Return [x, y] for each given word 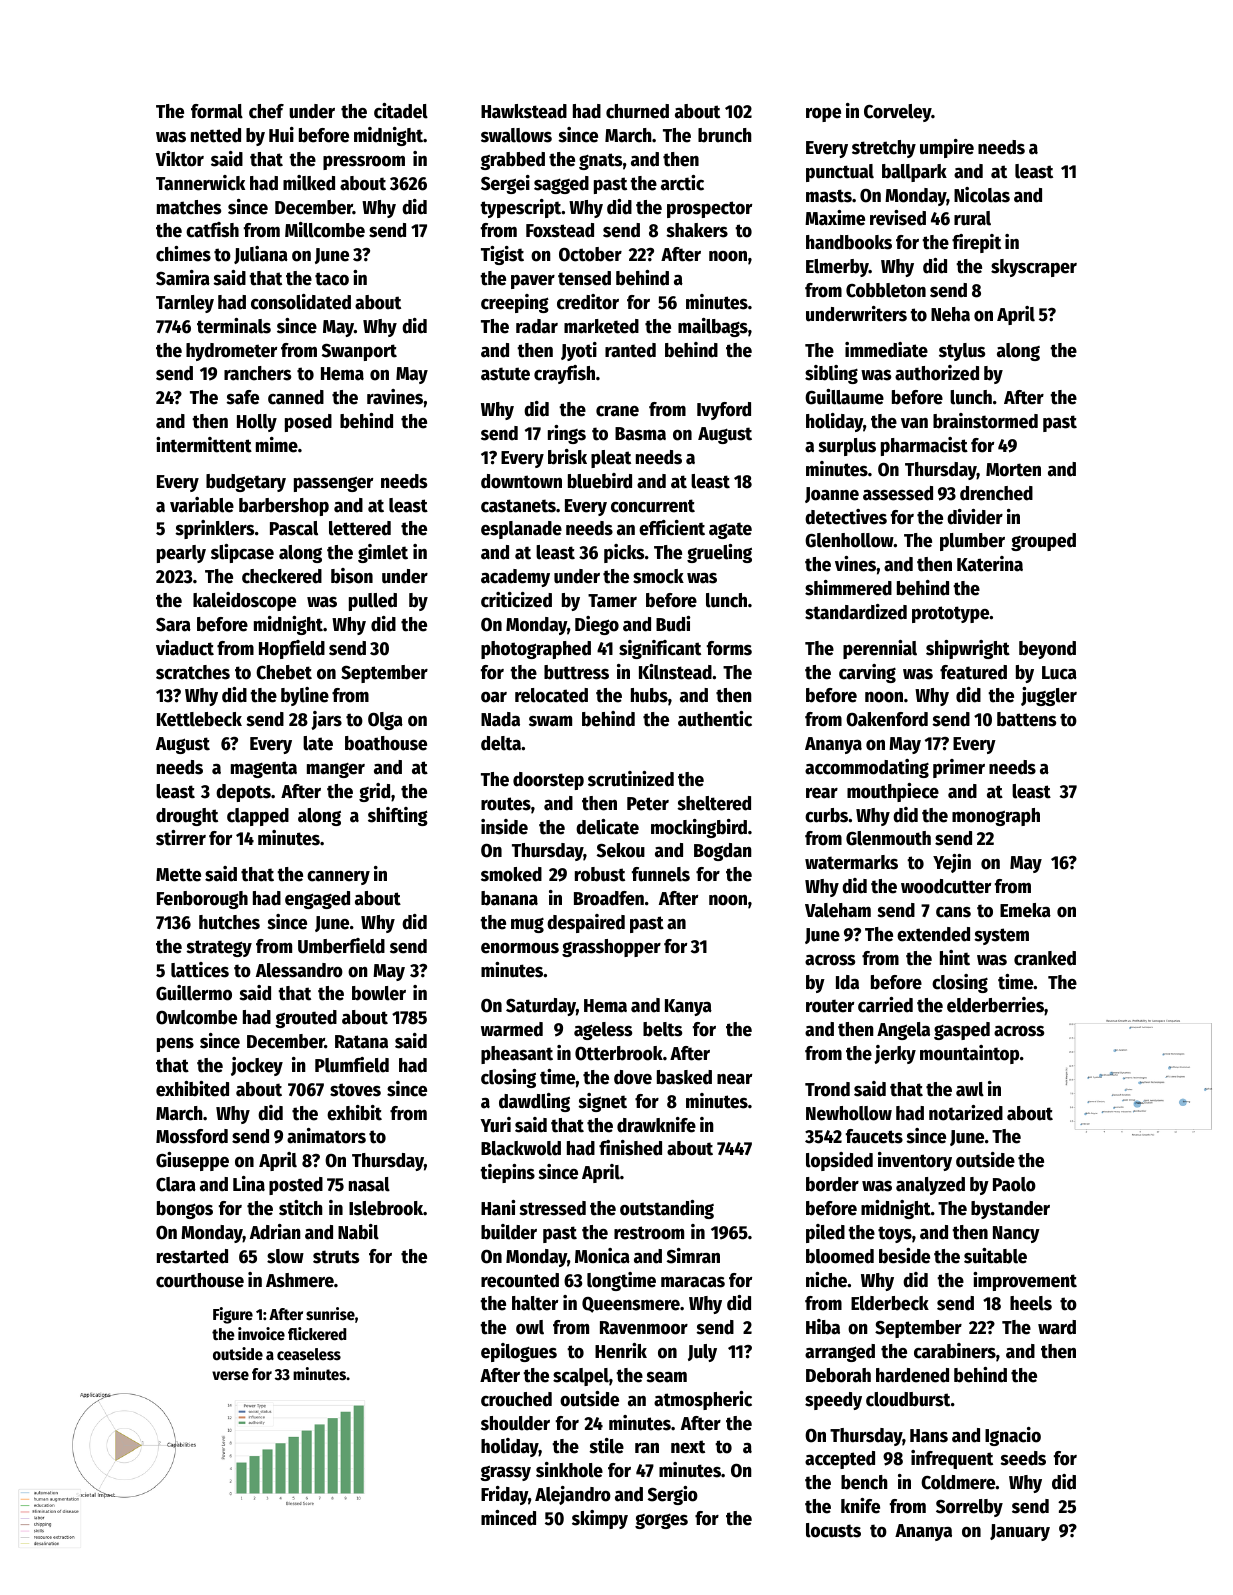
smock [658, 576]
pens [175, 1045]
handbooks [849, 242]
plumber [972, 542]
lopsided [839, 1161]
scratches [193, 672]
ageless [603, 1031]
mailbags [713, 327]
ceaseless [309, 1354]
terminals [234, 326]
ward [1057, 1327]
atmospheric [703, 1400]
